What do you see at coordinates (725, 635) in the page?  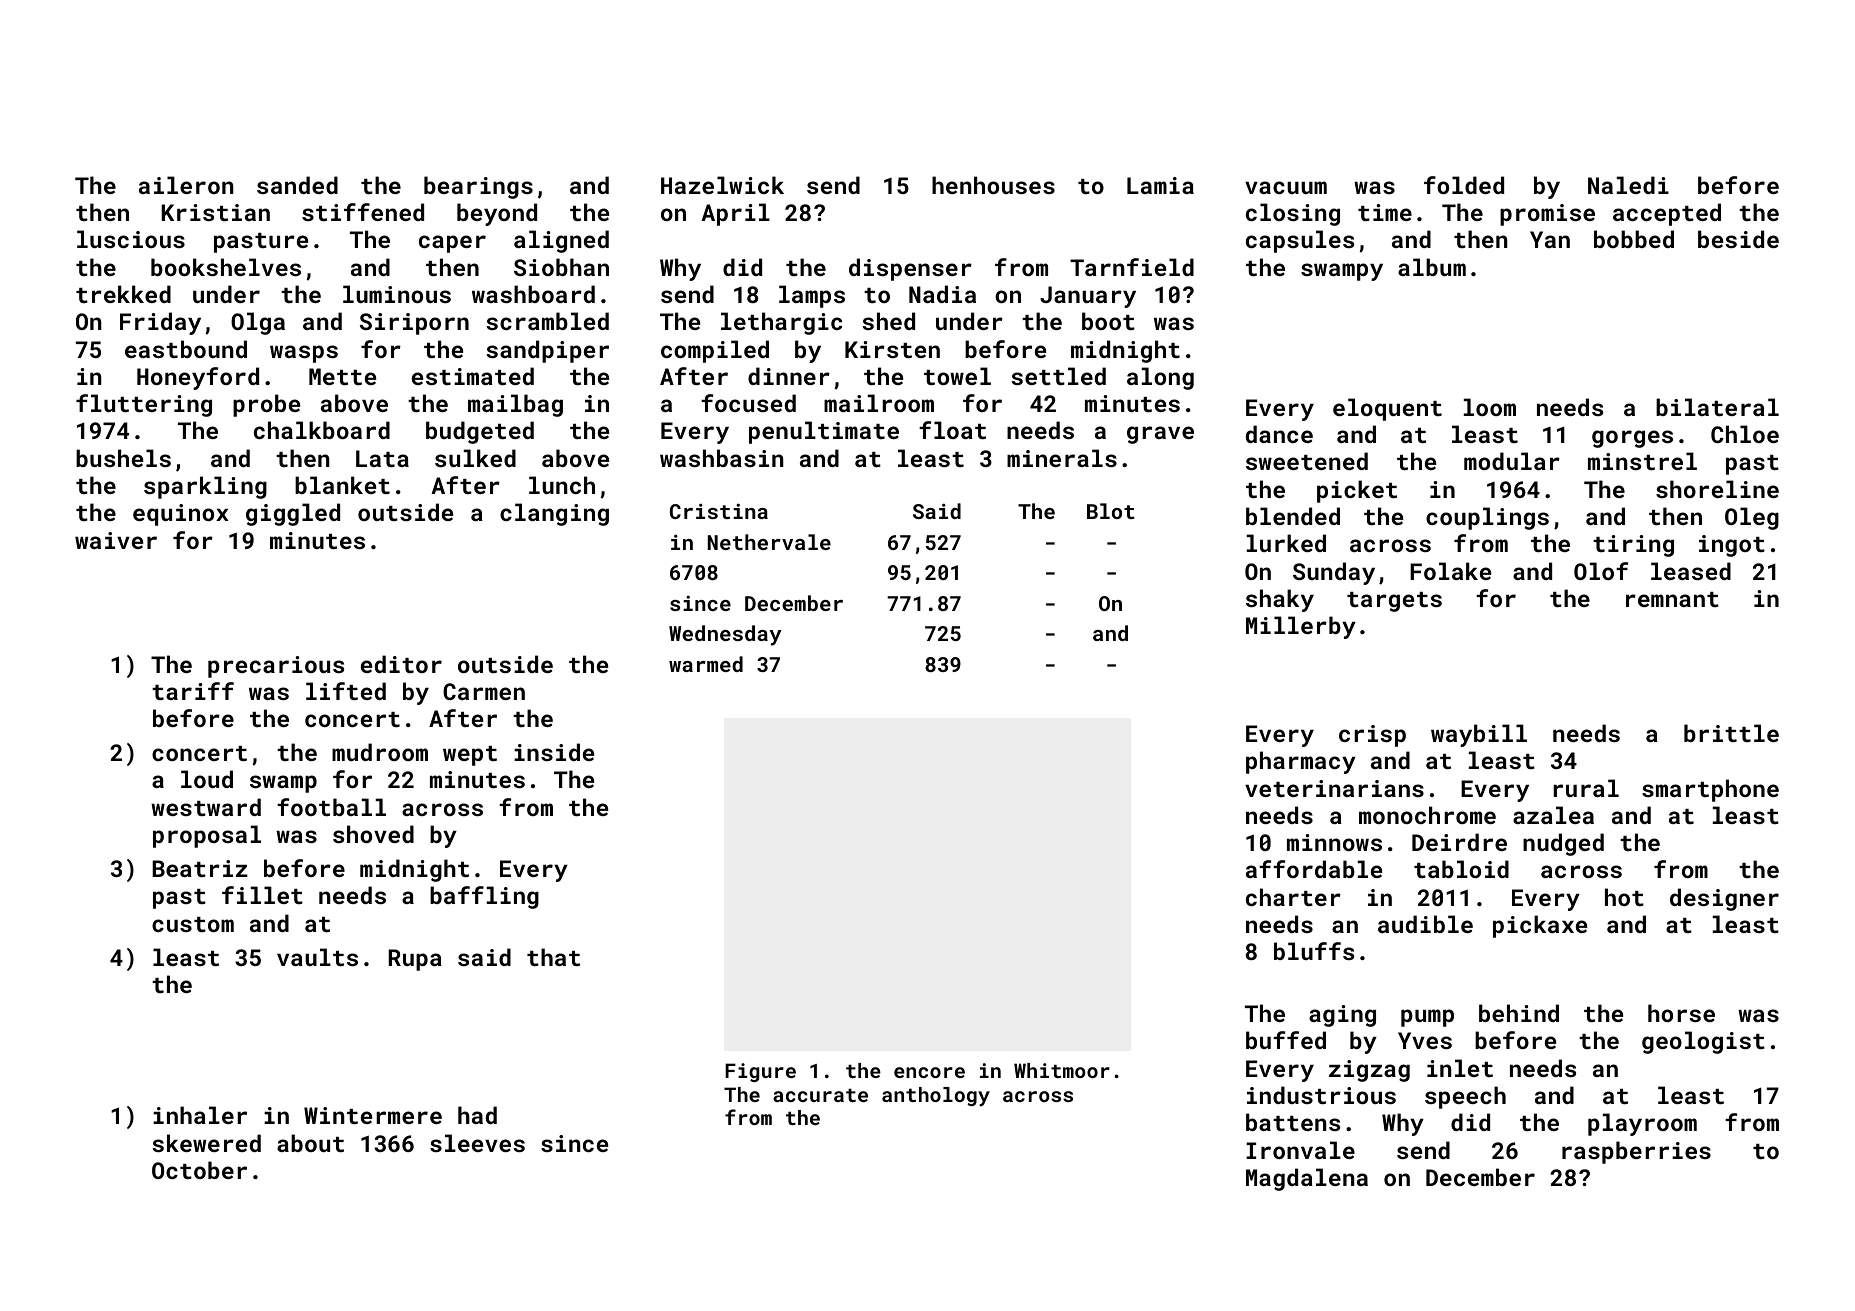 I see `Wednesday` at bounding box center [725, 635].
